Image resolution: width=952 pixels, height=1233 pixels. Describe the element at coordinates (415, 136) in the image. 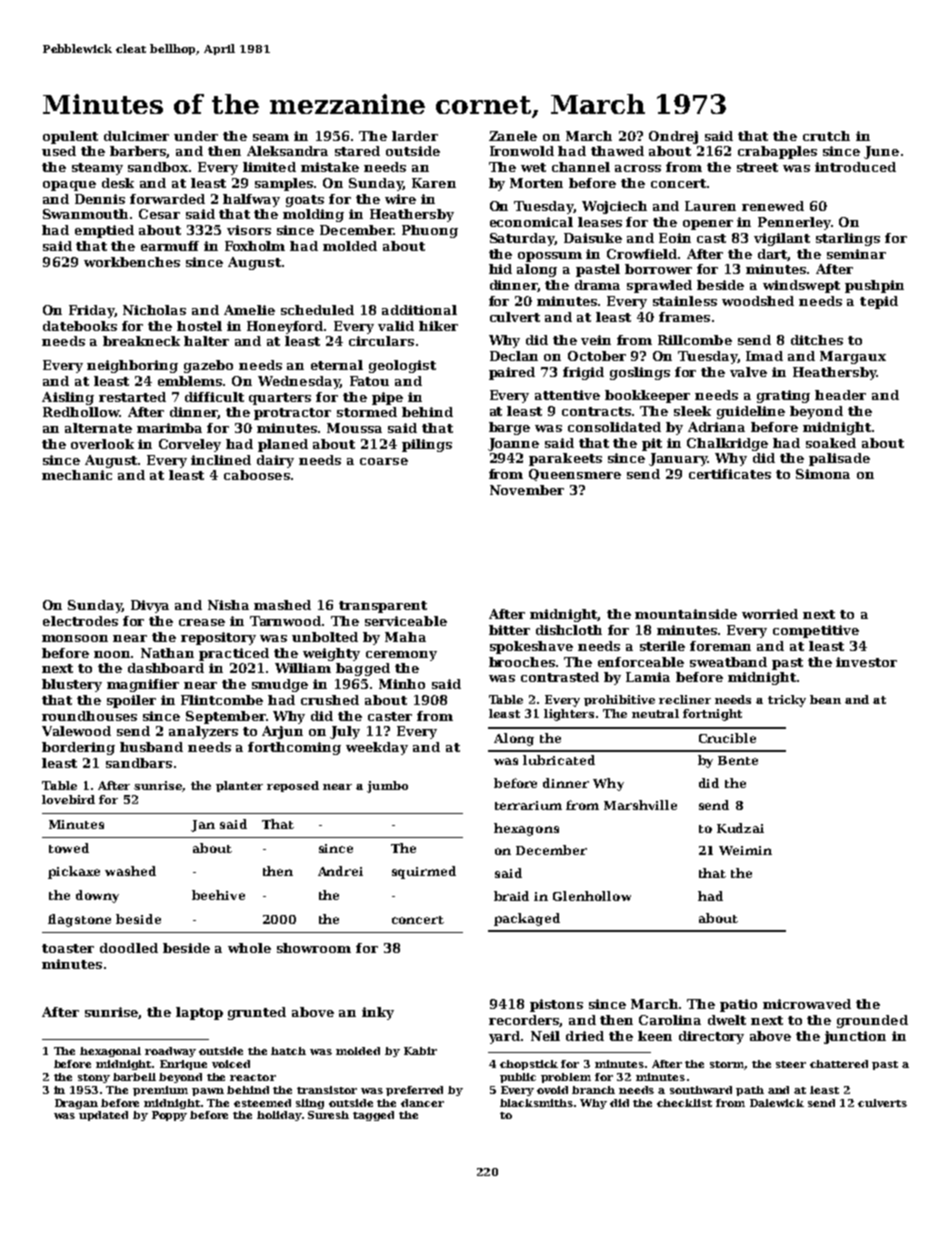

I see `larder` at that location.
